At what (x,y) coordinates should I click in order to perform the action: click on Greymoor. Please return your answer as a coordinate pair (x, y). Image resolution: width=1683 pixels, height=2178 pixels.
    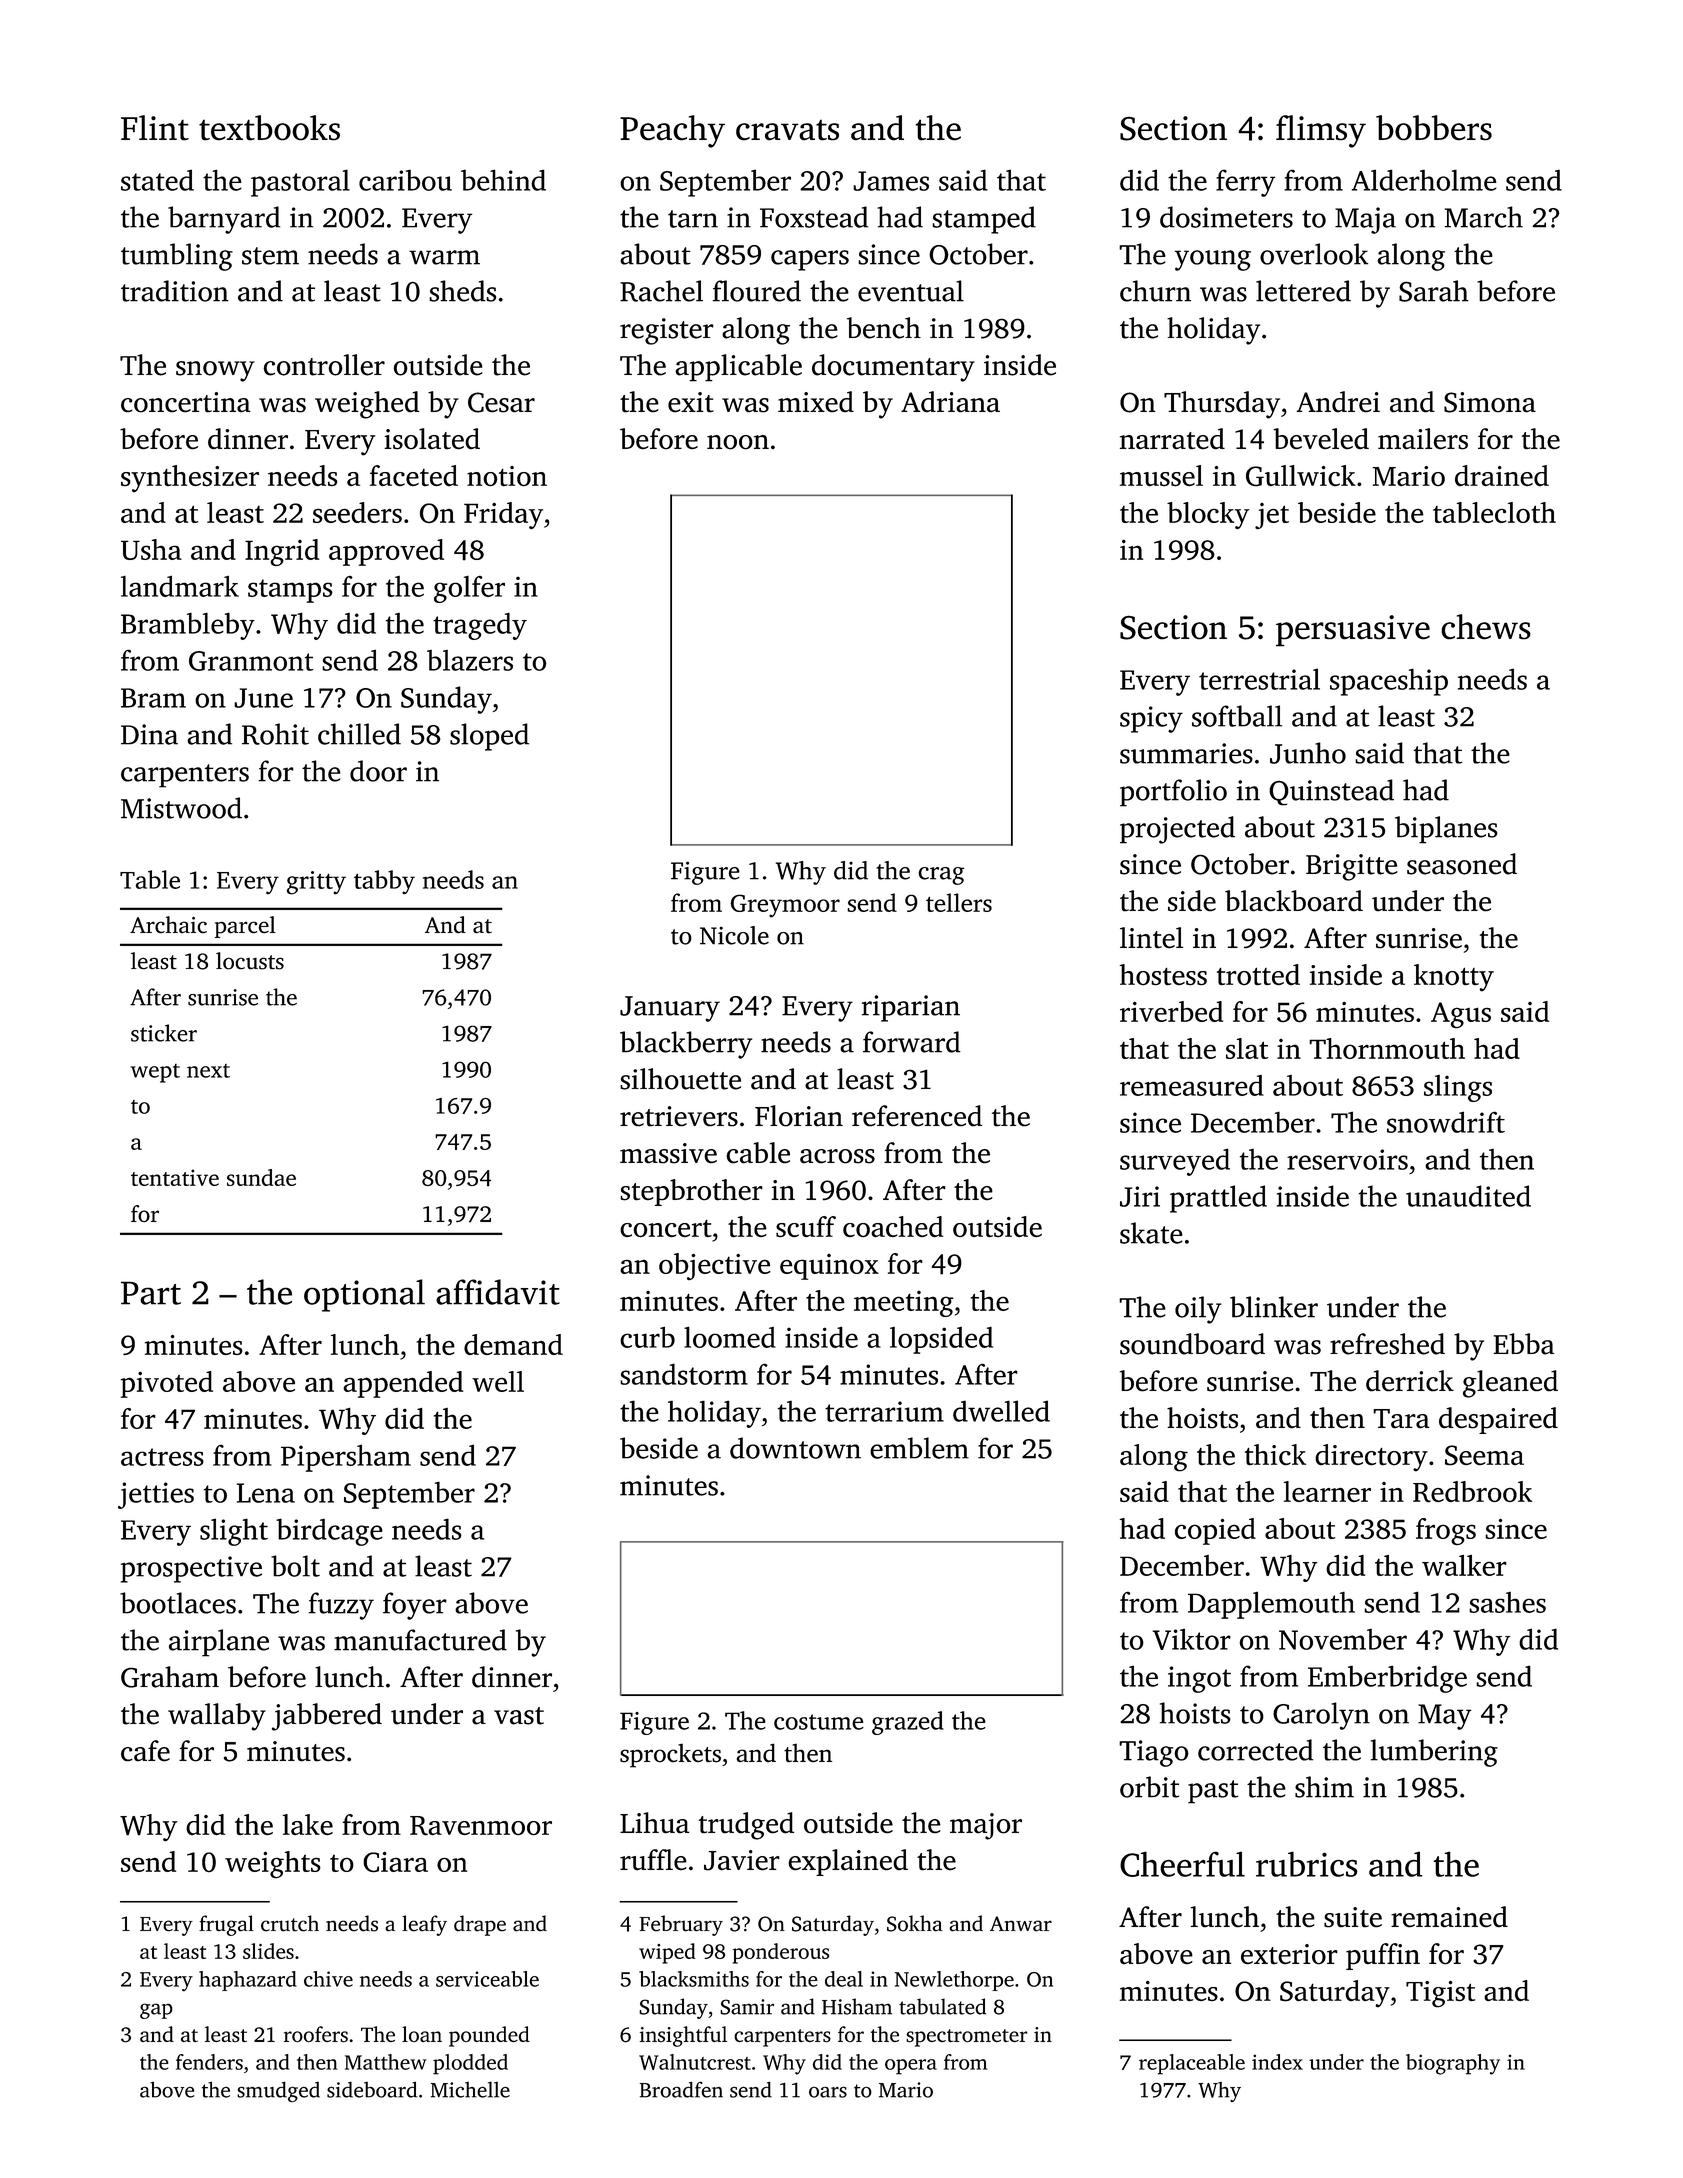
    Looking at the image, I should click on (785, 906).
